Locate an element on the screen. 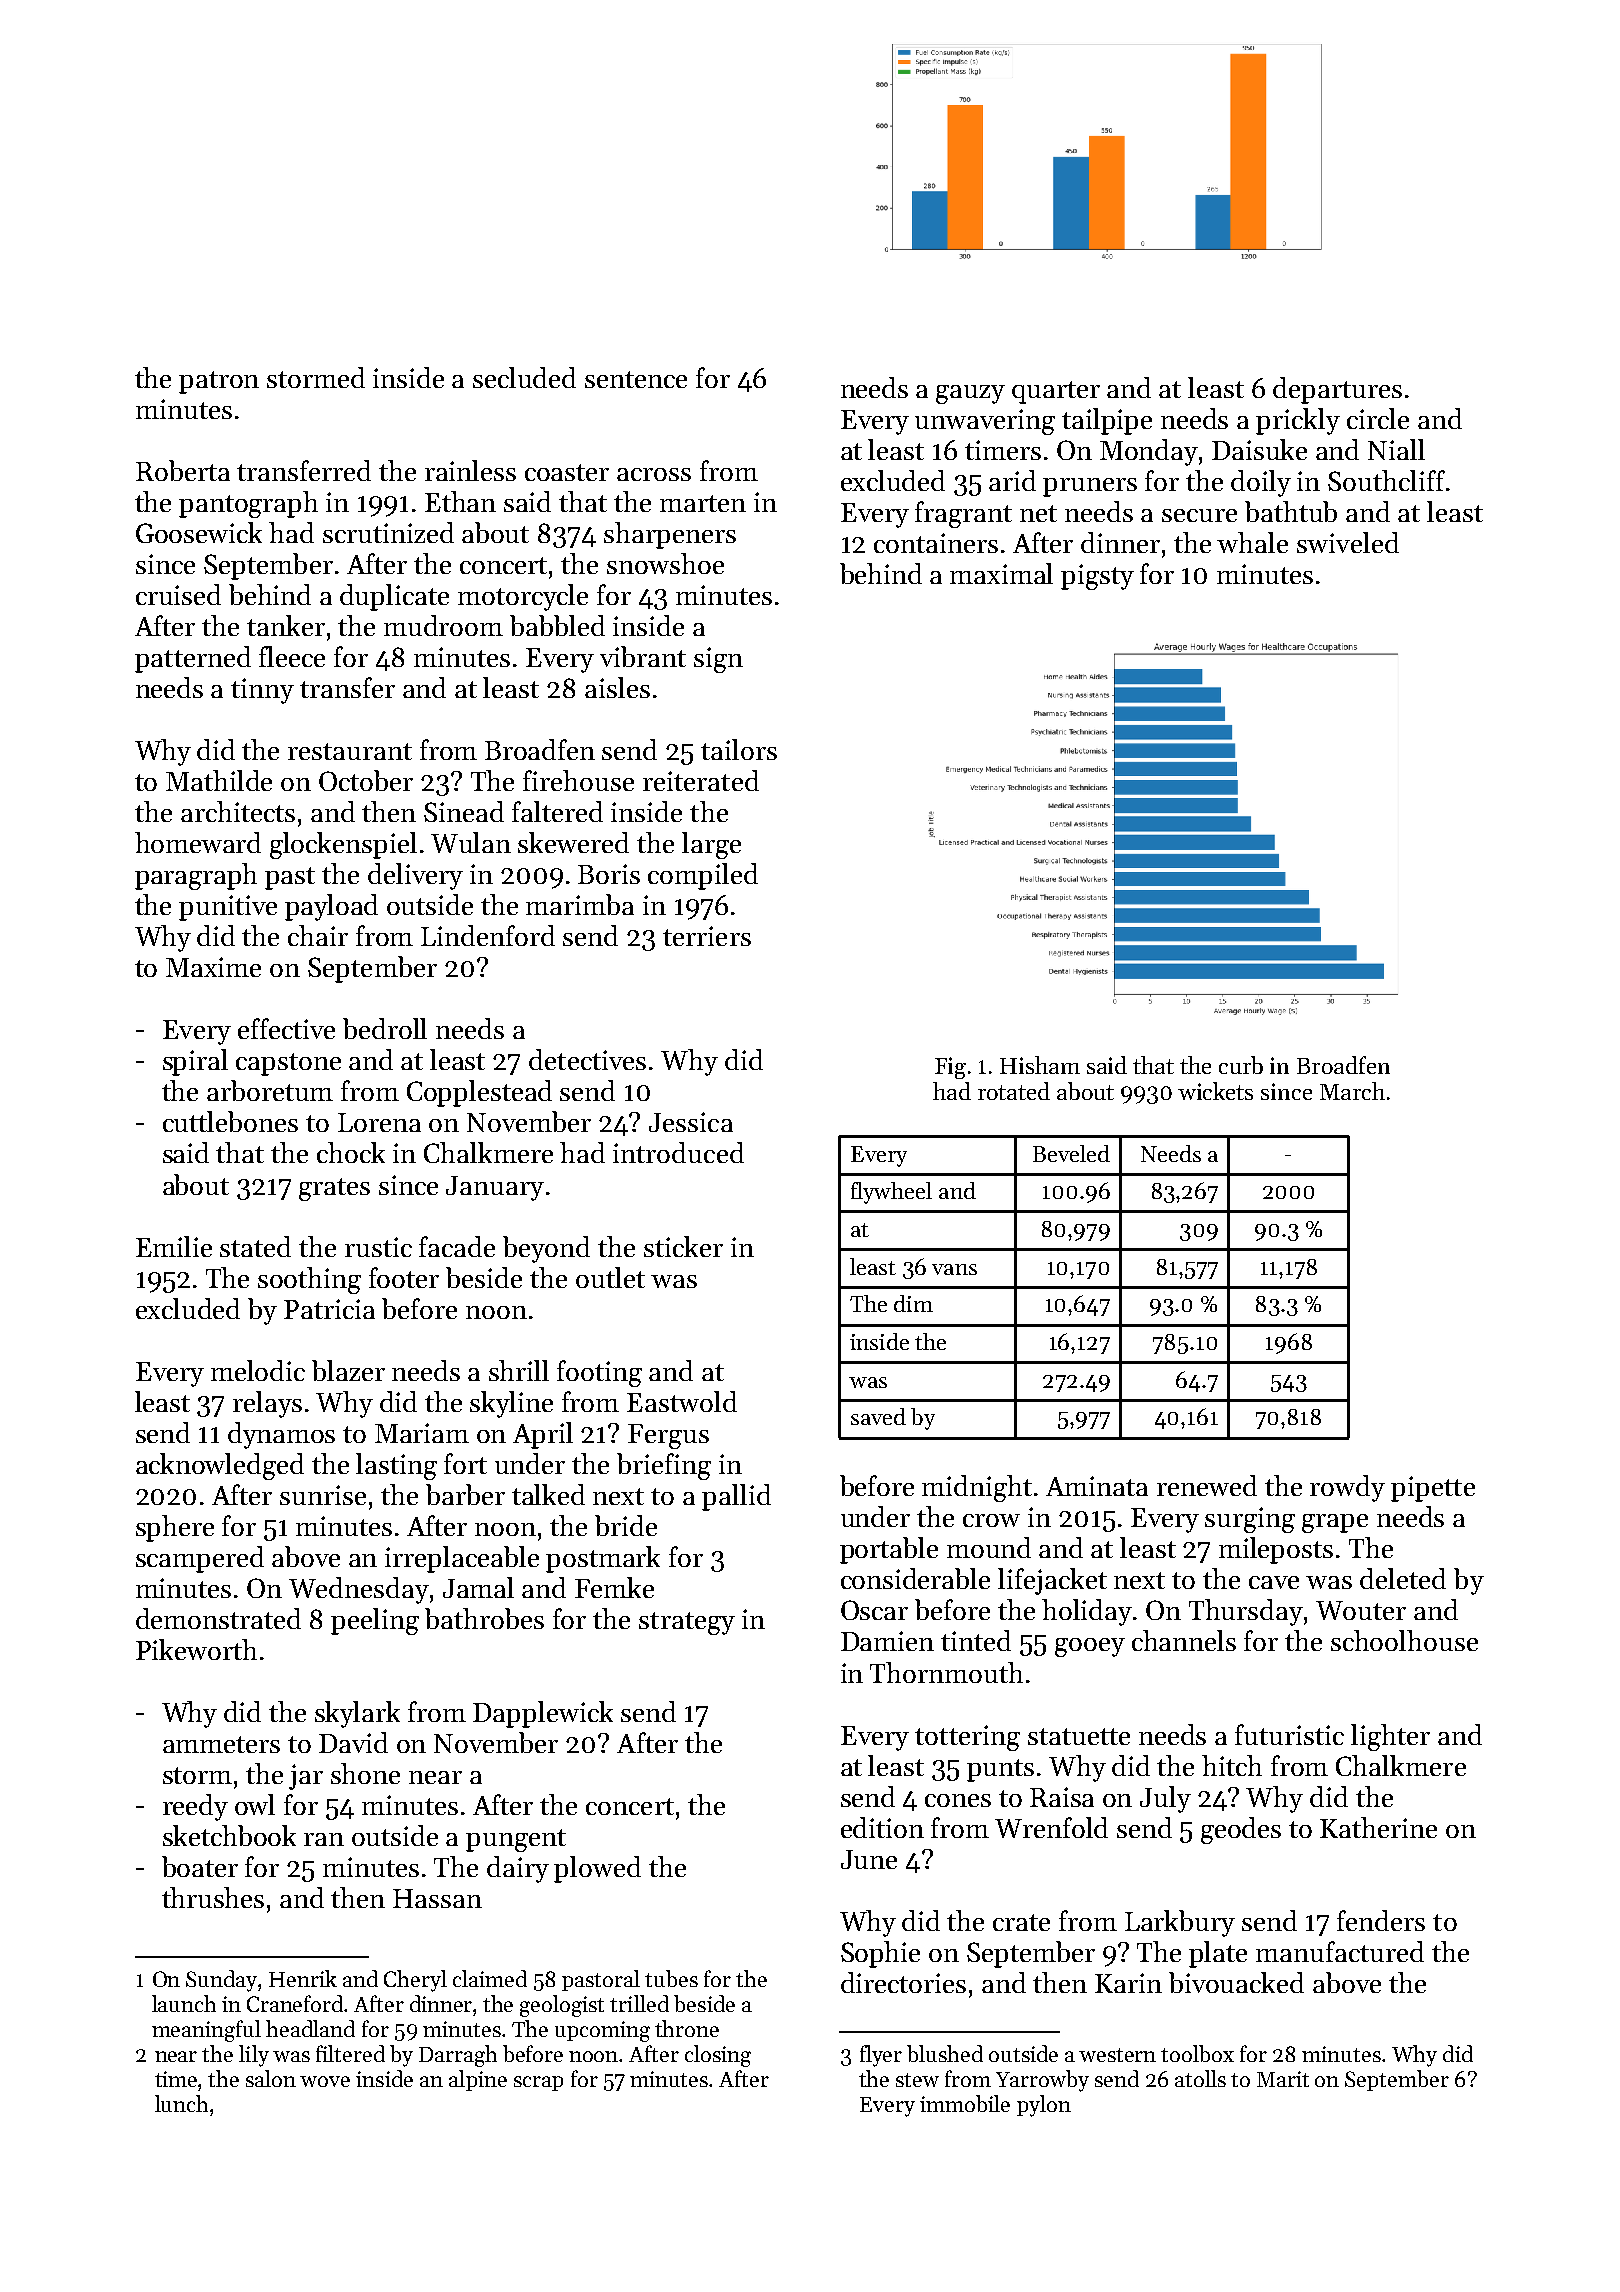  vibrant is located at coordinates (643, 656).
